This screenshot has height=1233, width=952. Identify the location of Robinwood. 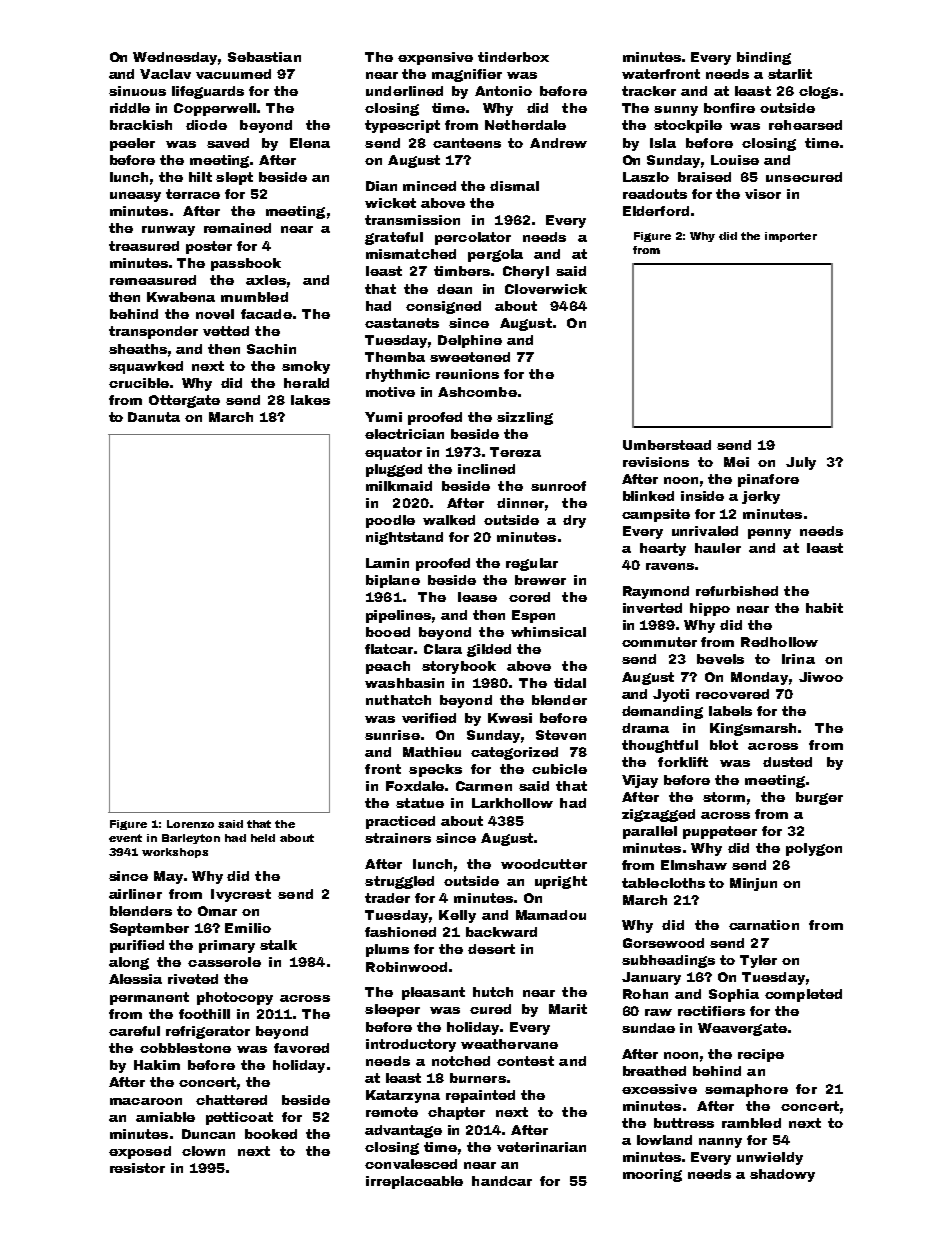
(406, 967).
